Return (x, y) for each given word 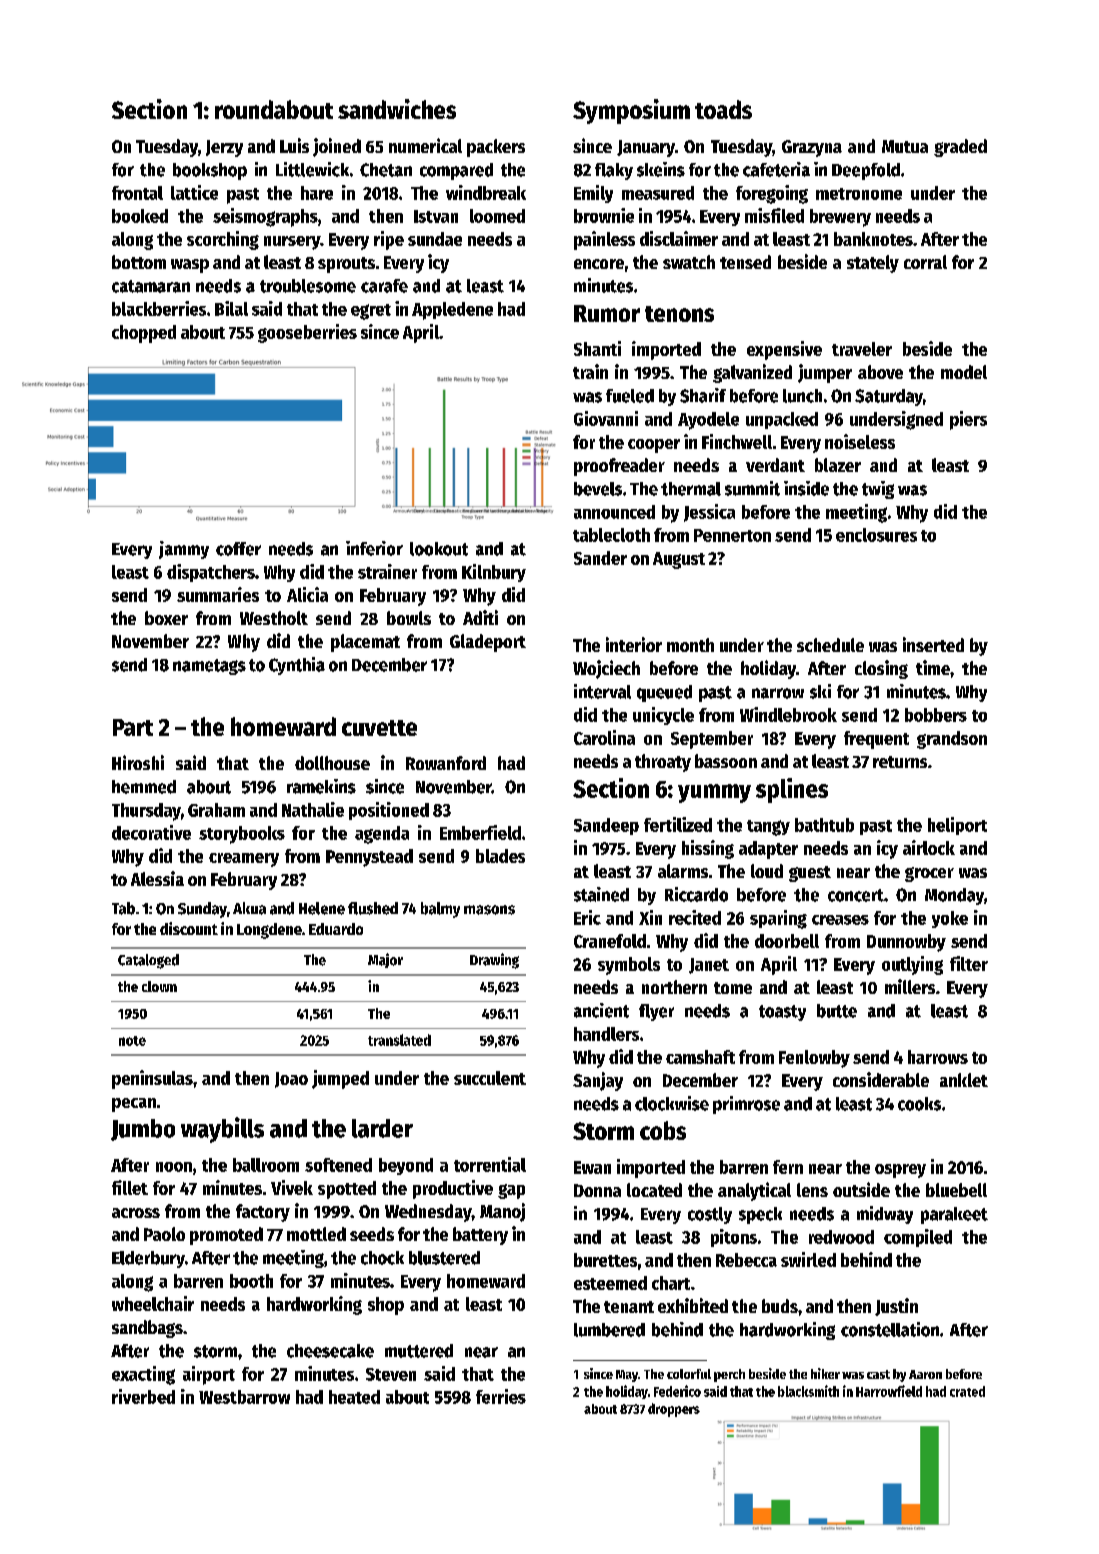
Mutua (905, 146)
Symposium (631, 111)
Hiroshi (138, 762)
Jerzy (224, 148)
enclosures (876, 535)
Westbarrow (244, 1397)
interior (634, 644)
